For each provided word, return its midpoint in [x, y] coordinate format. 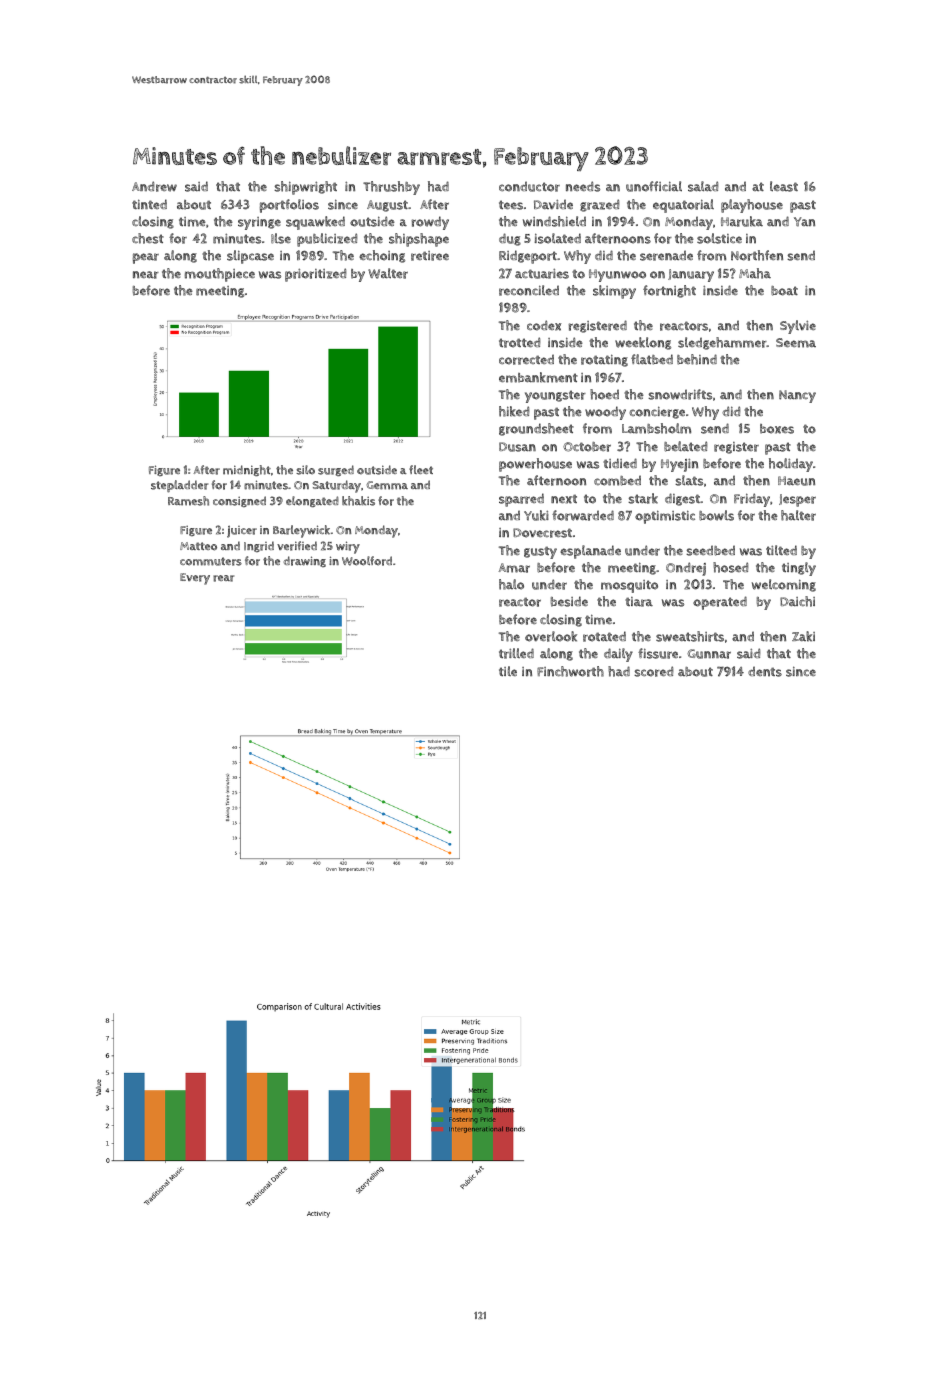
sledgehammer [722, 343]
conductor [529, 186]
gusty [540, 553]
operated [720, 603]
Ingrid [259, 546]
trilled [516, 653]
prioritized [315, 275]
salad [703, 186]
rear [223, 578]
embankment [538, 377]
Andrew [154, 186]
